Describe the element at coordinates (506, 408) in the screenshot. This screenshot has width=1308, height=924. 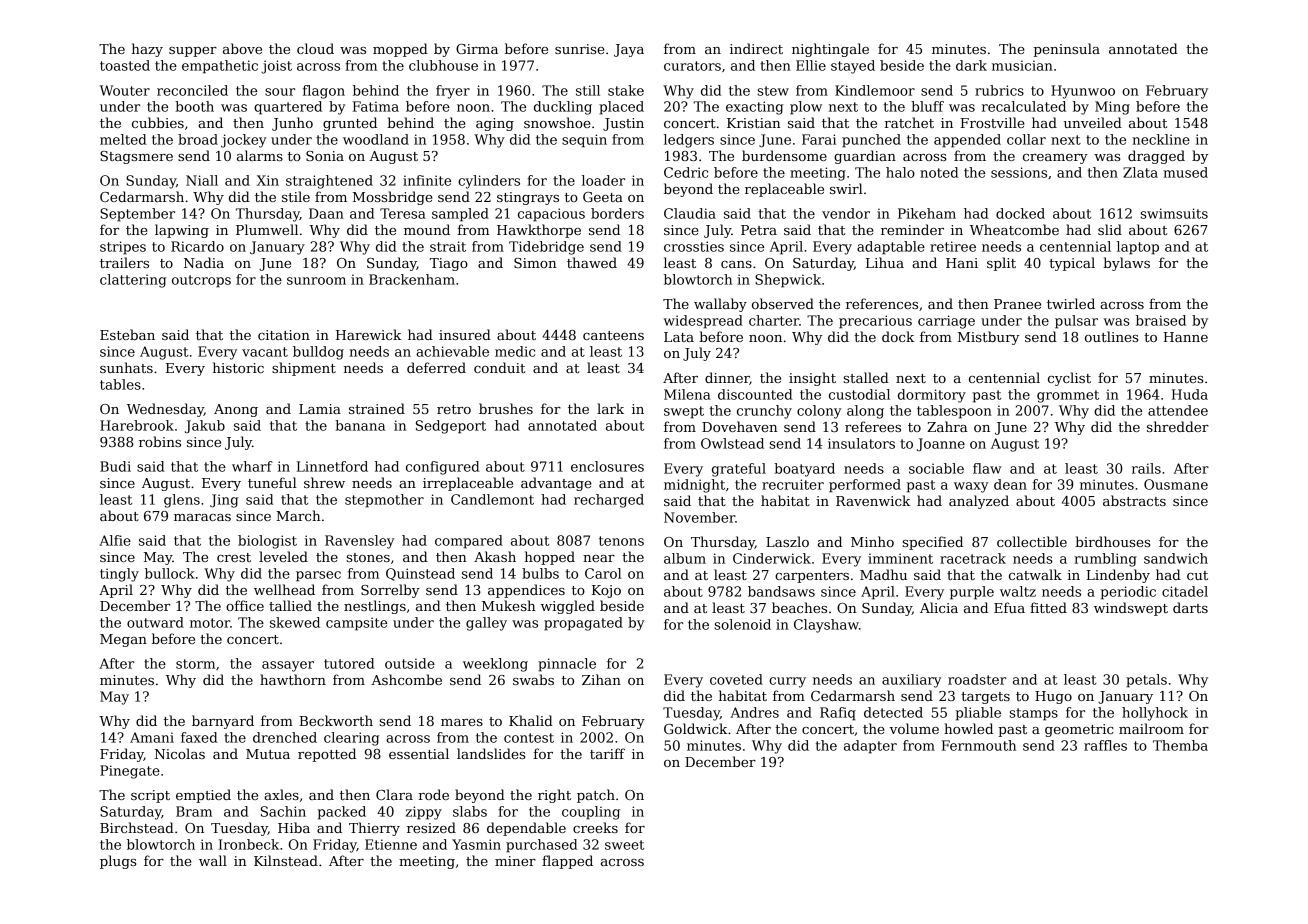
I see `brushes` at that location.
